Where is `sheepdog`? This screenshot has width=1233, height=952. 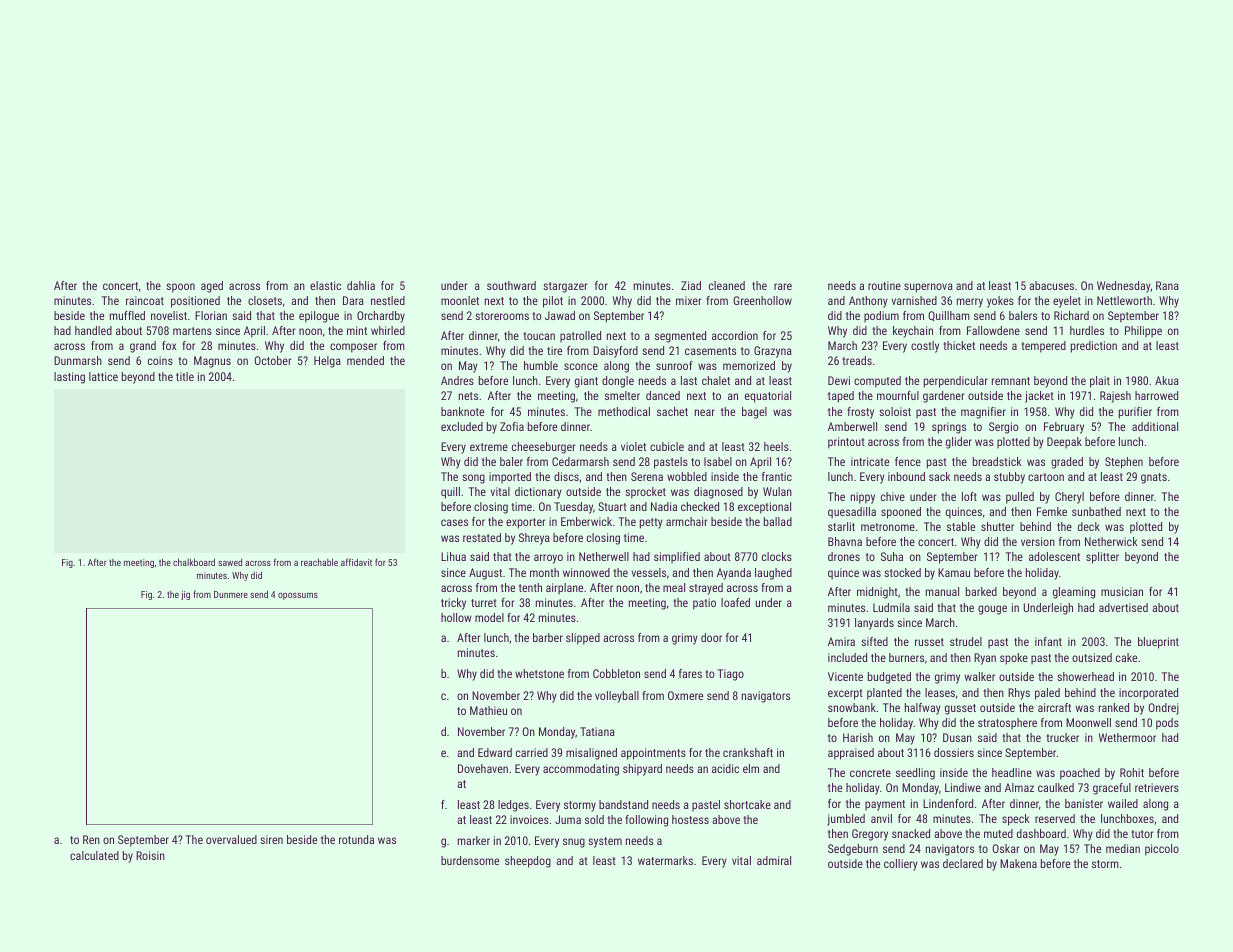 sheepdog is located at coordinates (528, 862).
